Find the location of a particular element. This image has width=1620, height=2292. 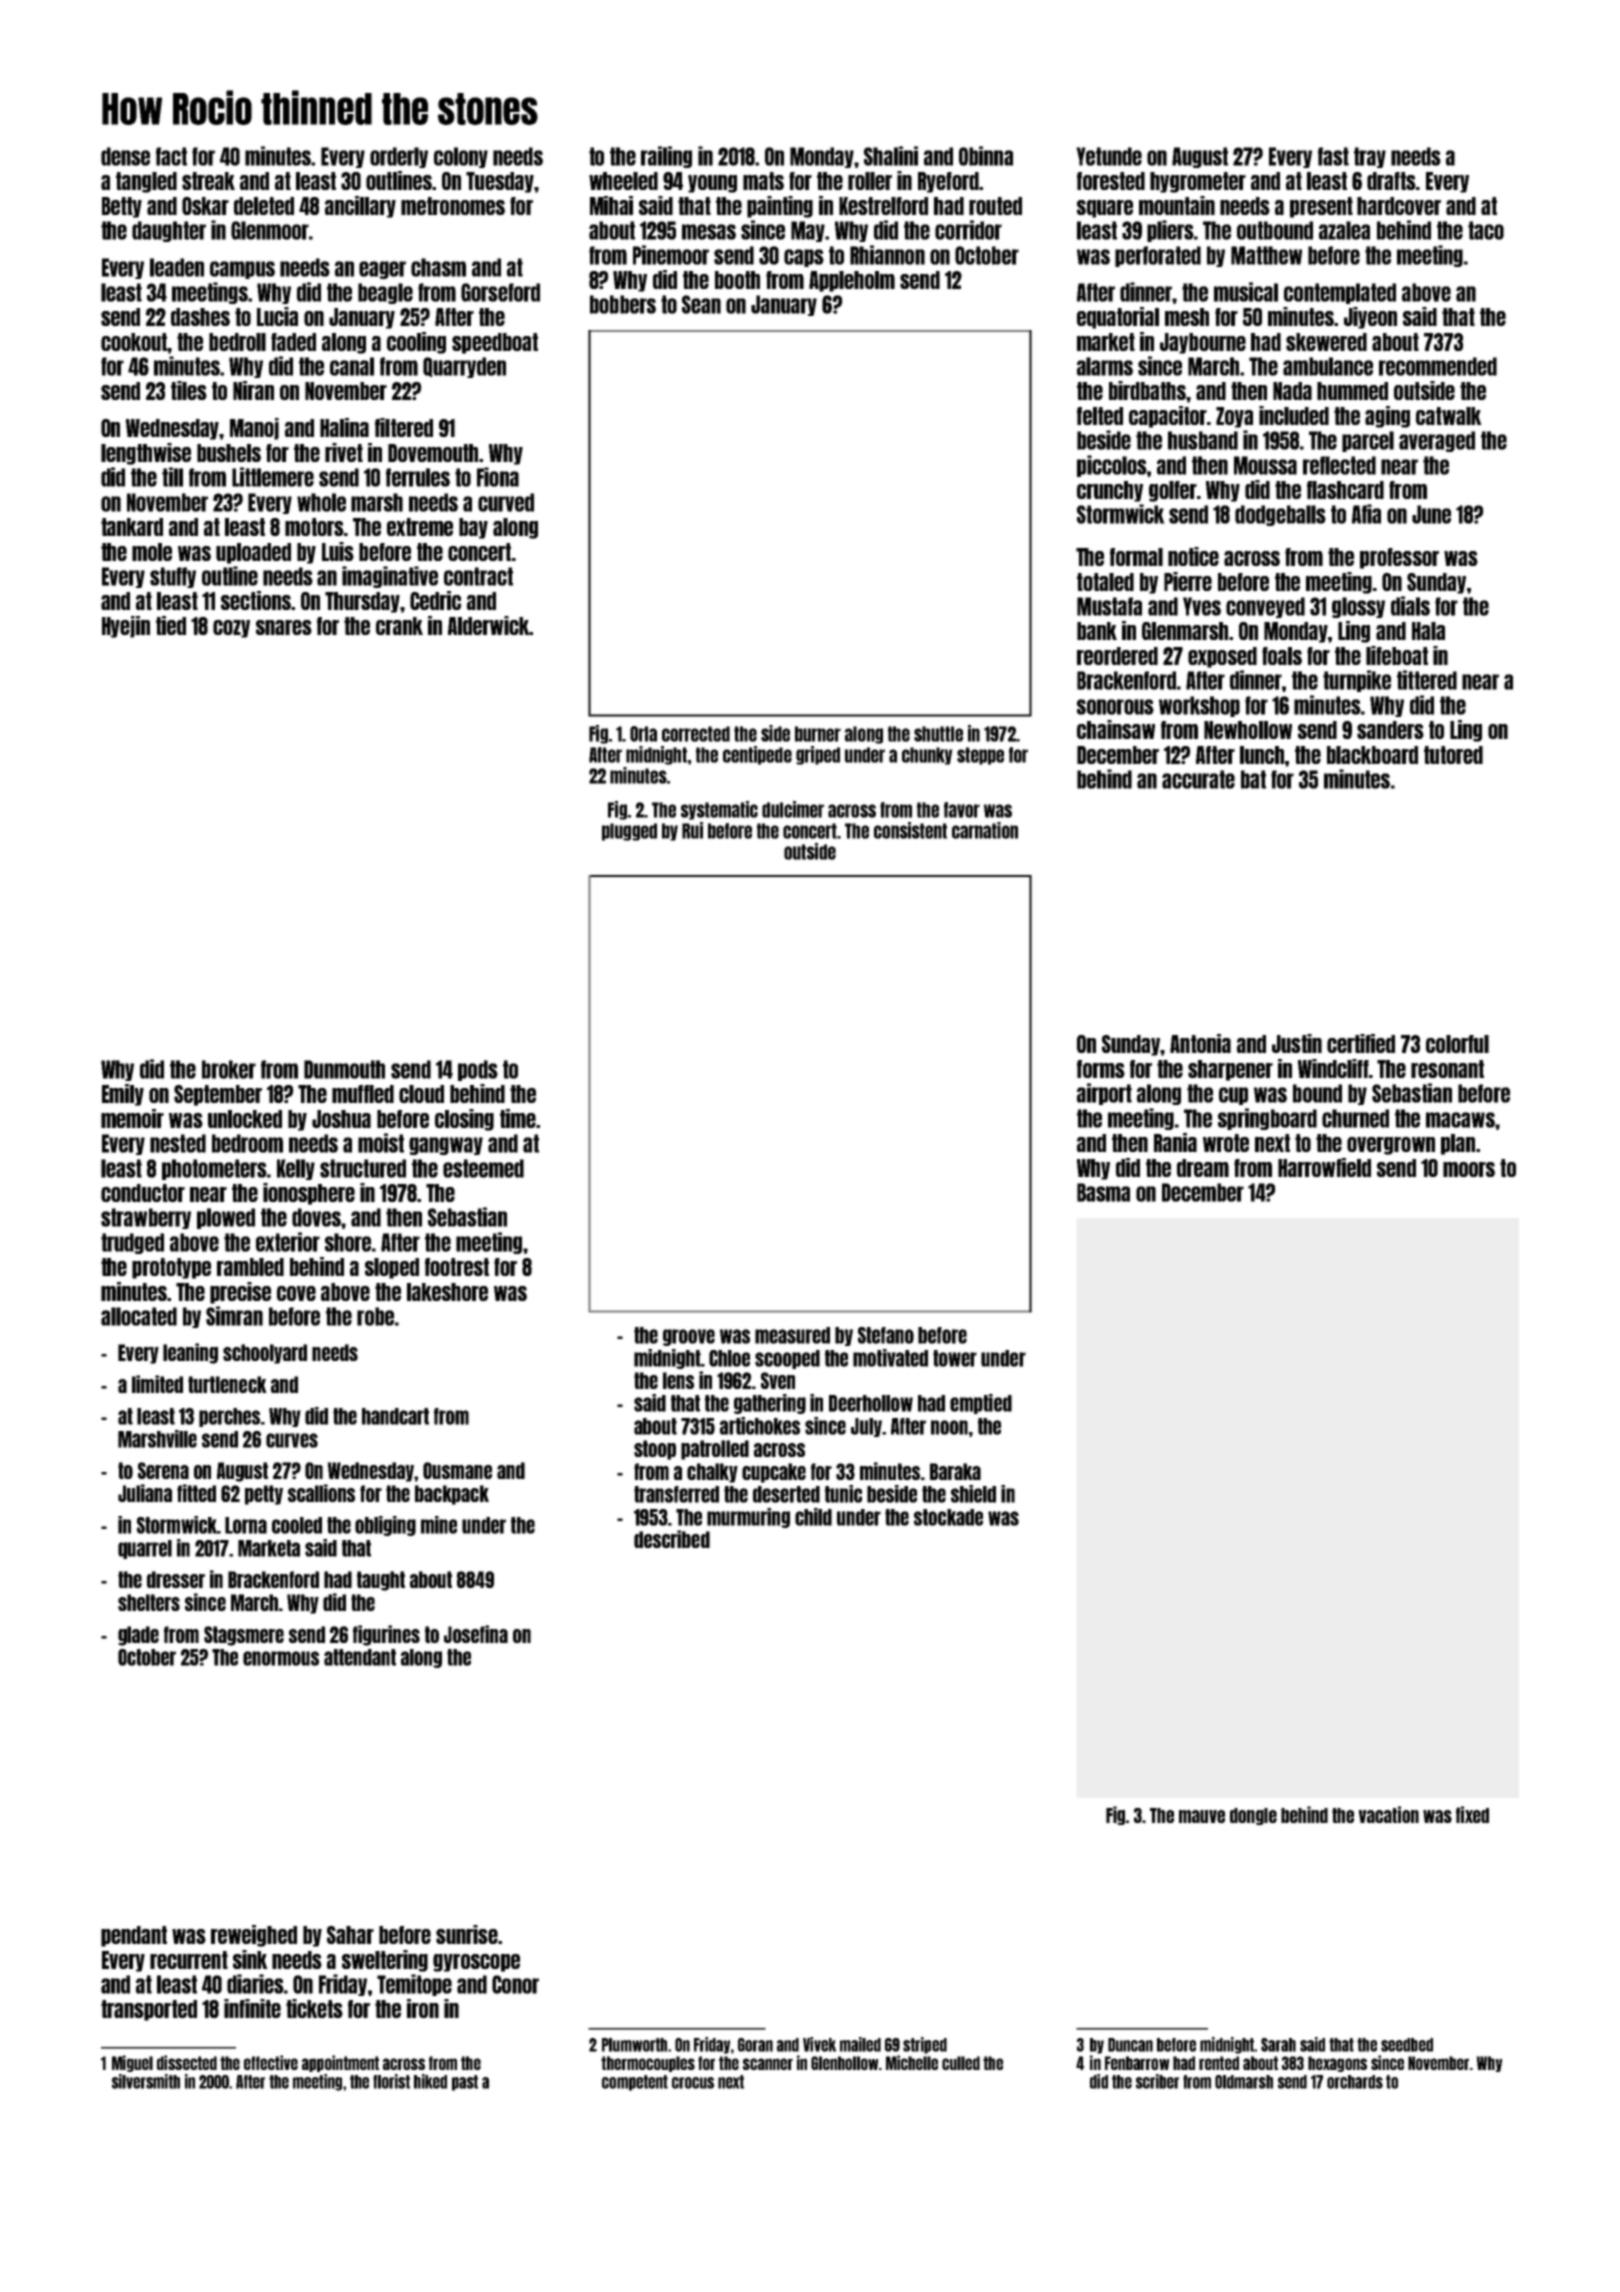

striped is located at coordinates (925, 2045).
